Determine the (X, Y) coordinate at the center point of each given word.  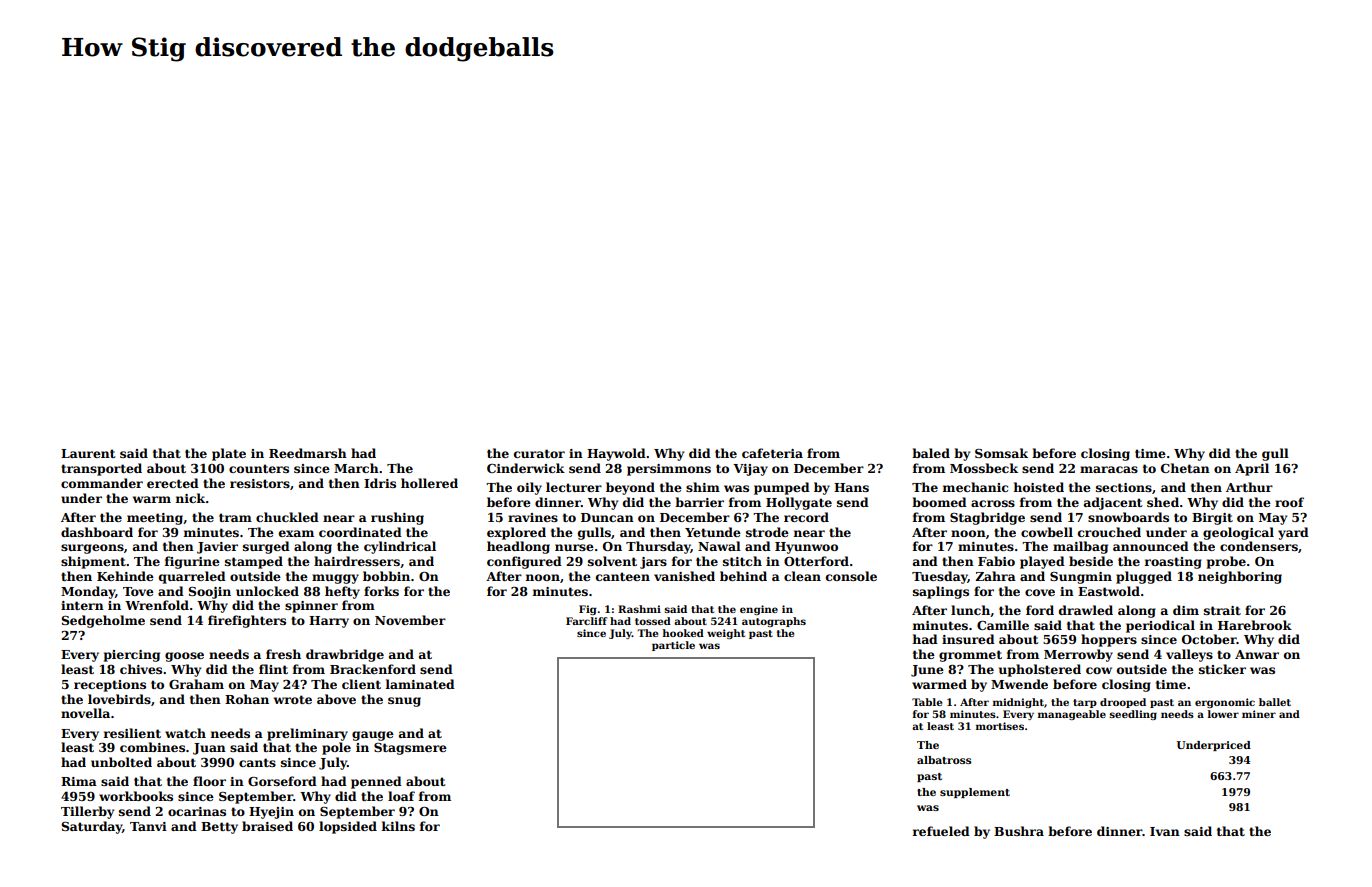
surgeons (92, 549)
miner (1259, 714)
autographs (774, 622)
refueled (941, 831)
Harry (329, 622)
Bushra (1019, 831)
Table (927, 702)
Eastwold (1109, 591)
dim (1186, 610)
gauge (373, 736)
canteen (623, 576)
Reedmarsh (308, 453)
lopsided (348, 827)
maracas (1109, 469)
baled (931, 453)
